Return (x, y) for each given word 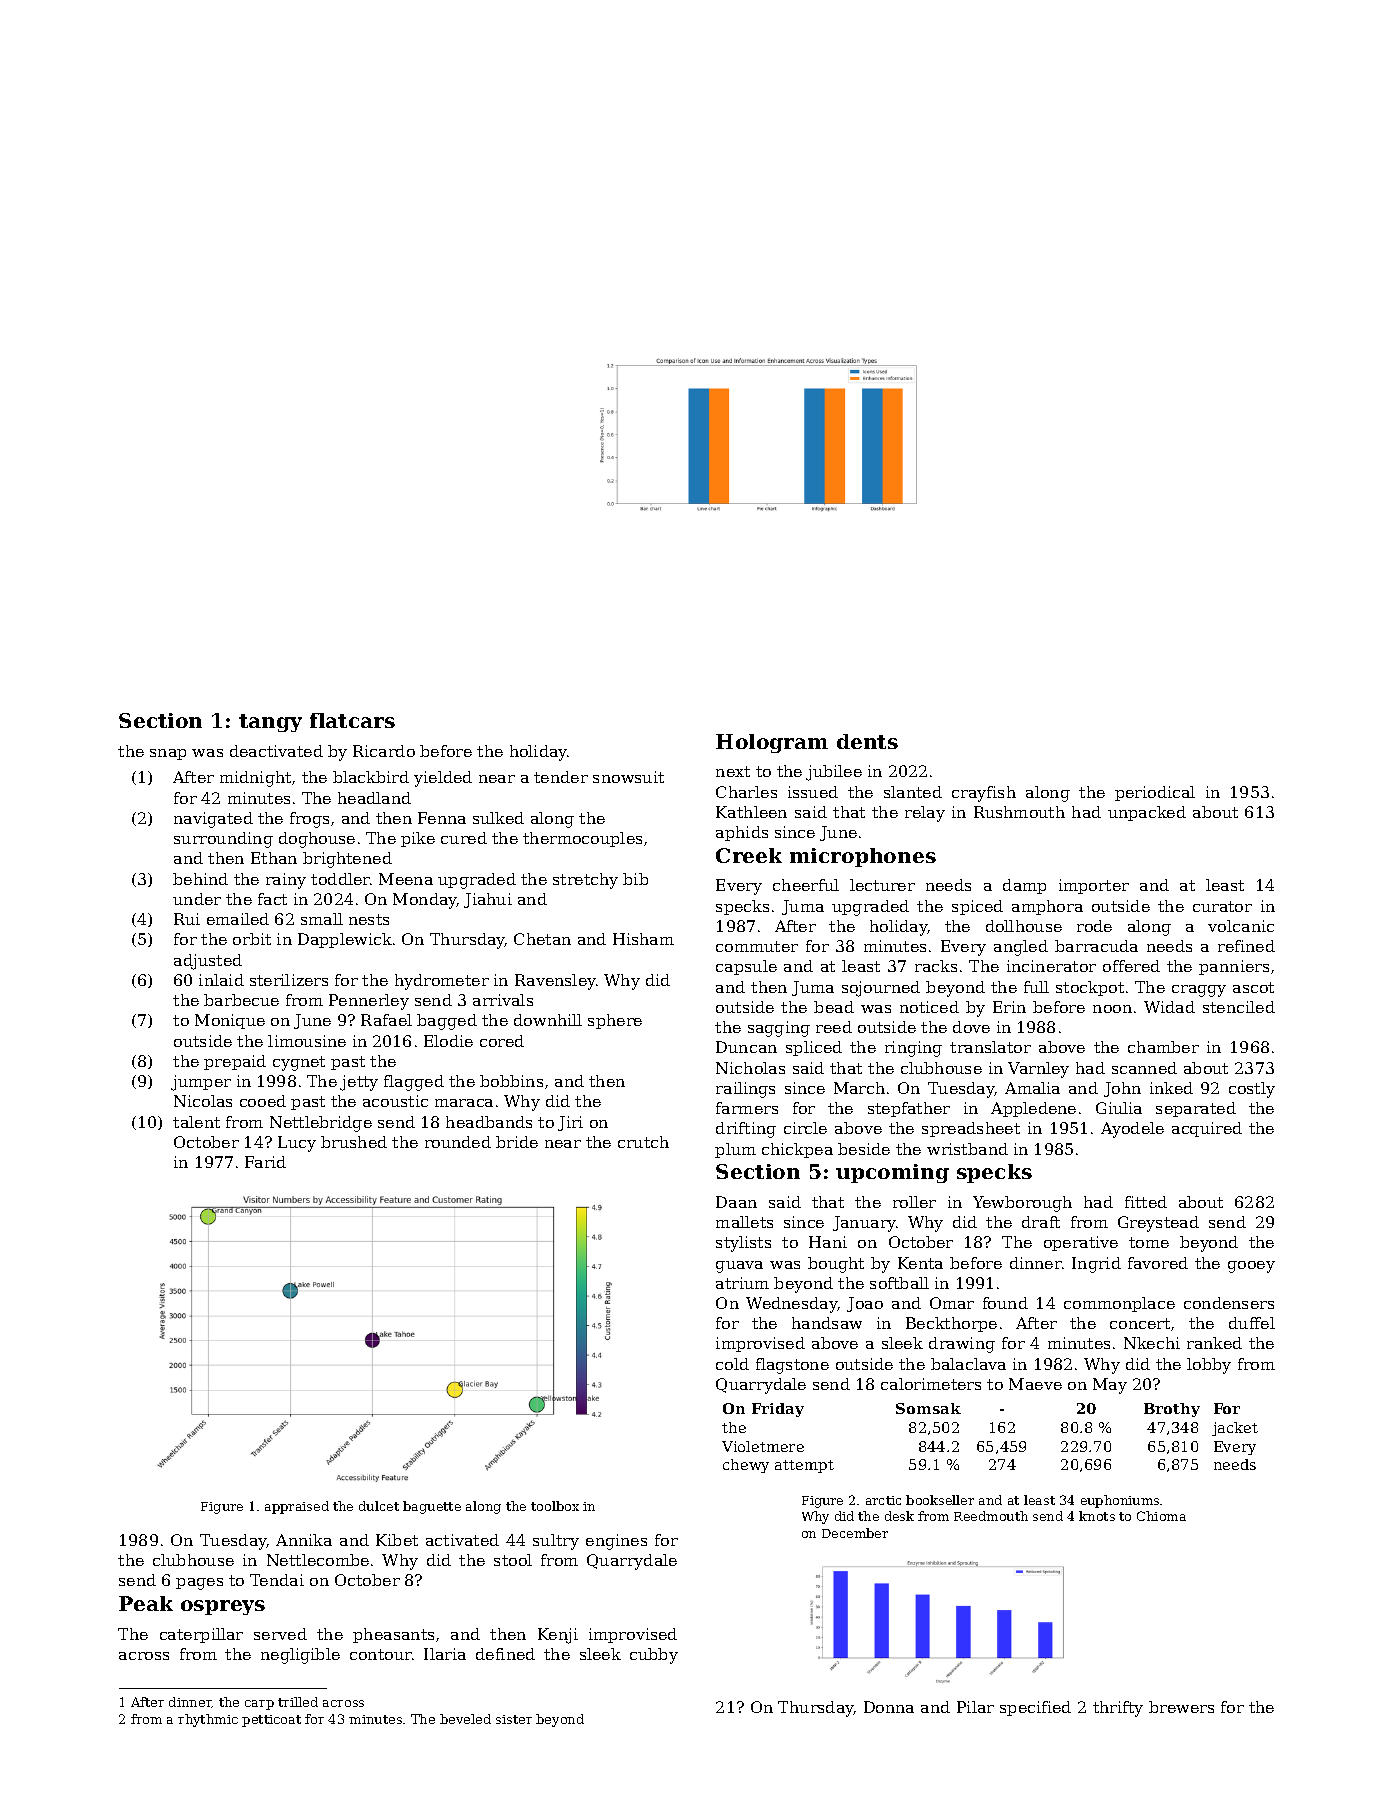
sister (514, 1719)
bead (834, 1007)
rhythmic (208, 1720)
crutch (643, 1142)
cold (732, 1364)
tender (561, 777)
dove (971, 1027)
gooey (1251, 1267)
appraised (297, 1507)
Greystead (1158, 1224)
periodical (1155, 793)
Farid (265, 1162)
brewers (1181, 1707)
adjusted (208, 962)
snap (168, 754)
